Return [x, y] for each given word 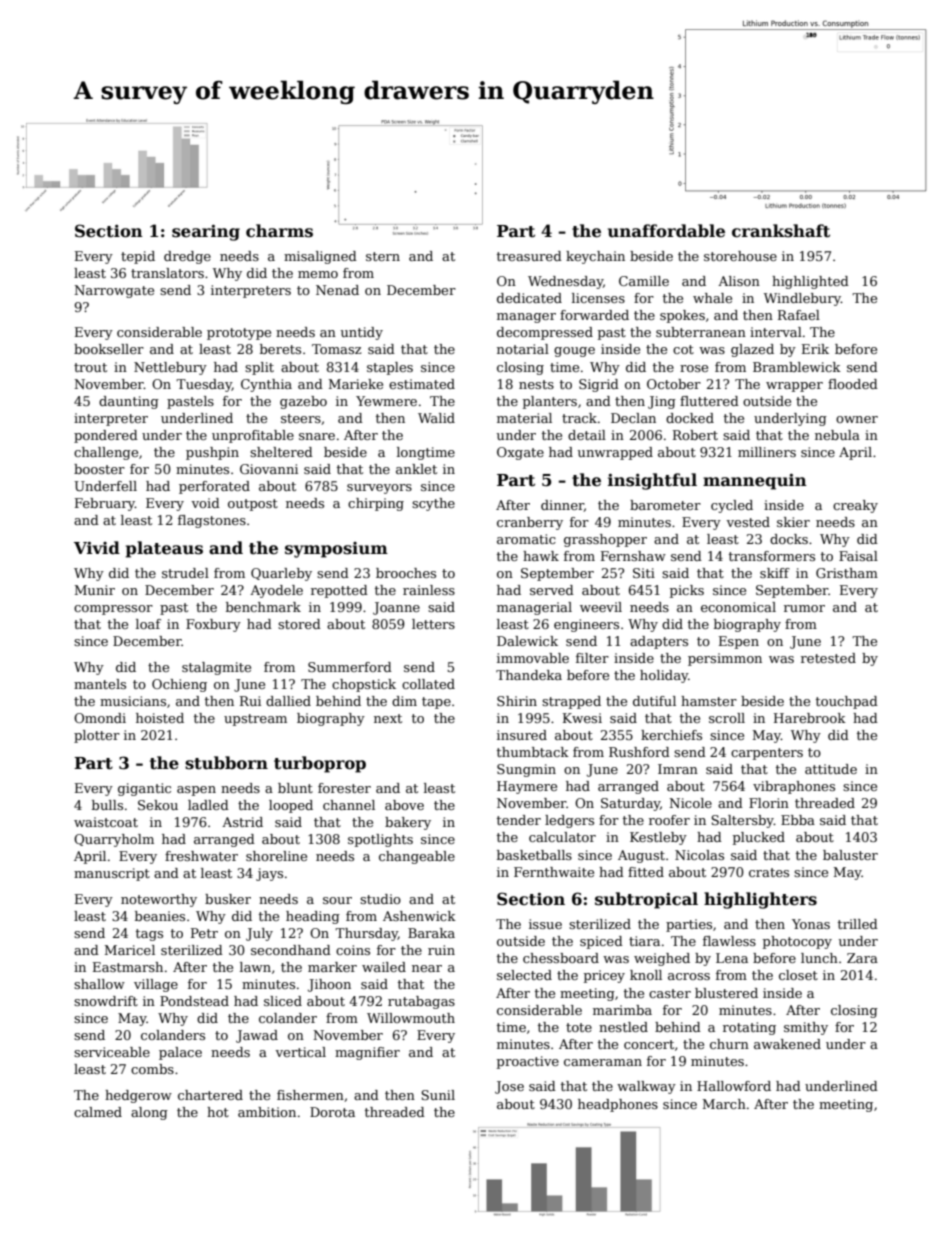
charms [279, 231]
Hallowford [734, 1086]
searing [206, 232]
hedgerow [138, 1096]
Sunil [438, 1095]
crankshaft [781, 231]
